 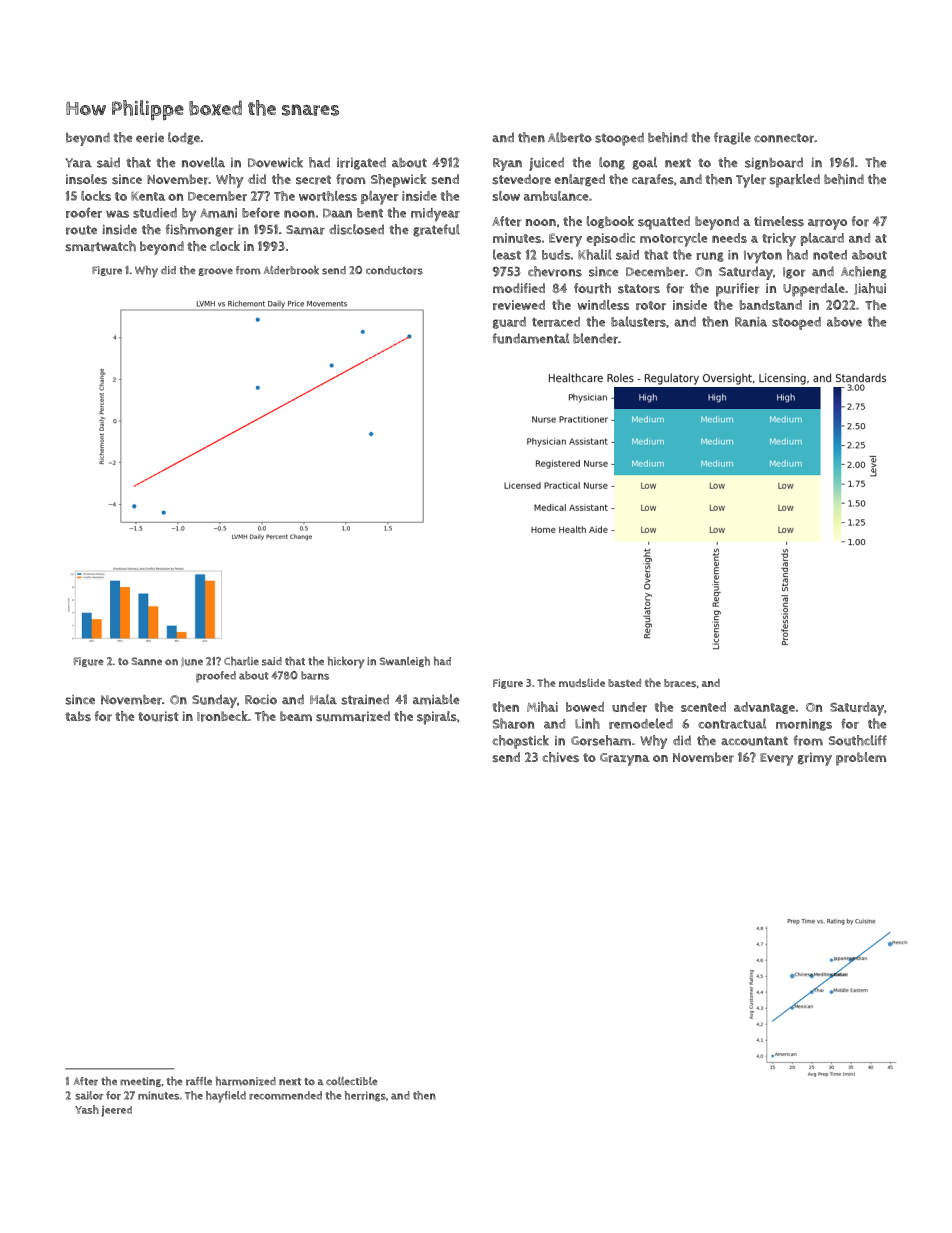 What do you see at coordinates (285, 1095) in the screenshot?
I see `recommended` at bounding box center [285, 1095].
